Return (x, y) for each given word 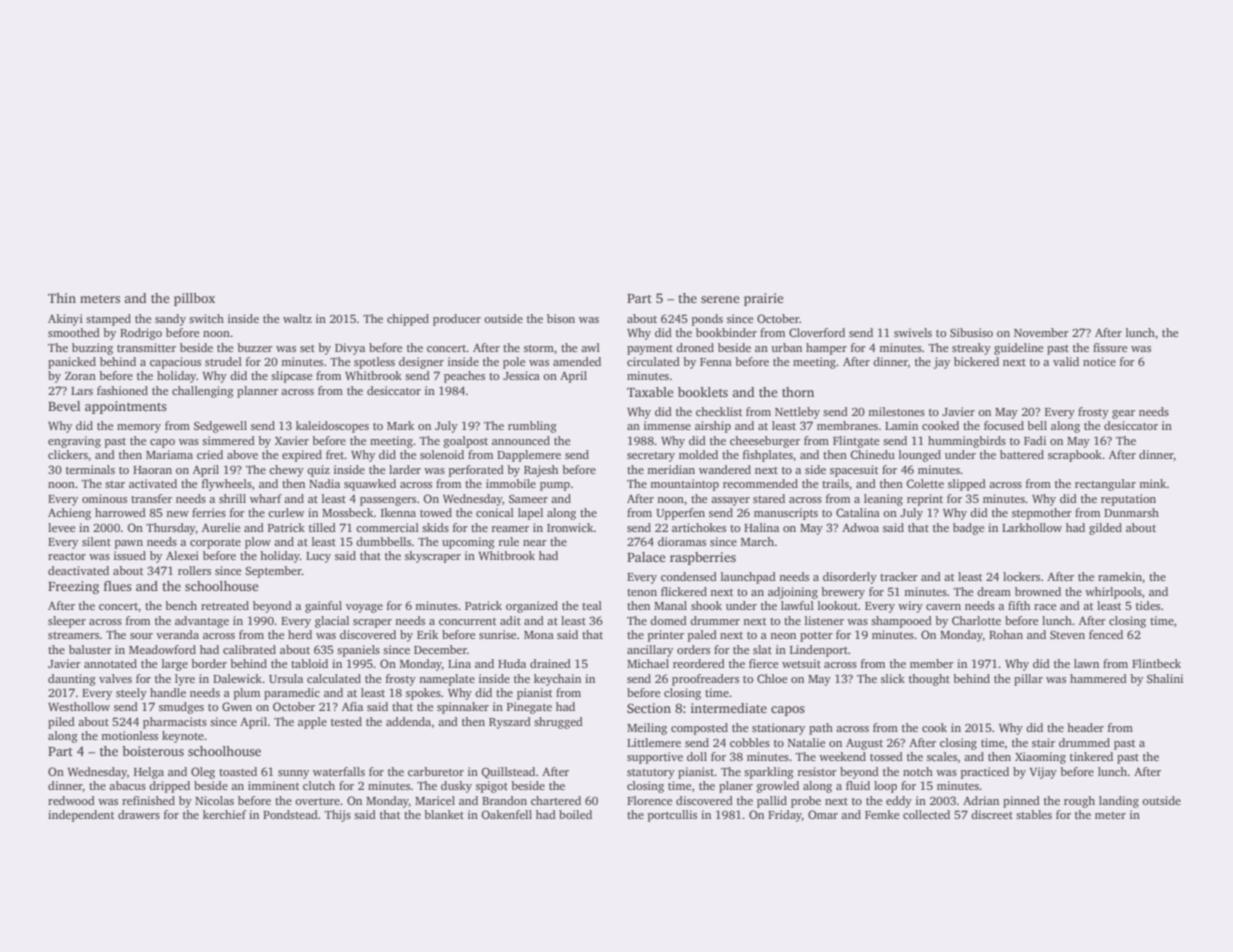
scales (942, 756)
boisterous (153, 751)
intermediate (729, 708)
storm (539, 348)
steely (131, 694)
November (1041, 332)
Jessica (521, 375)
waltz (297, 318)
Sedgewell (220, 427)
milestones (896, 411)
